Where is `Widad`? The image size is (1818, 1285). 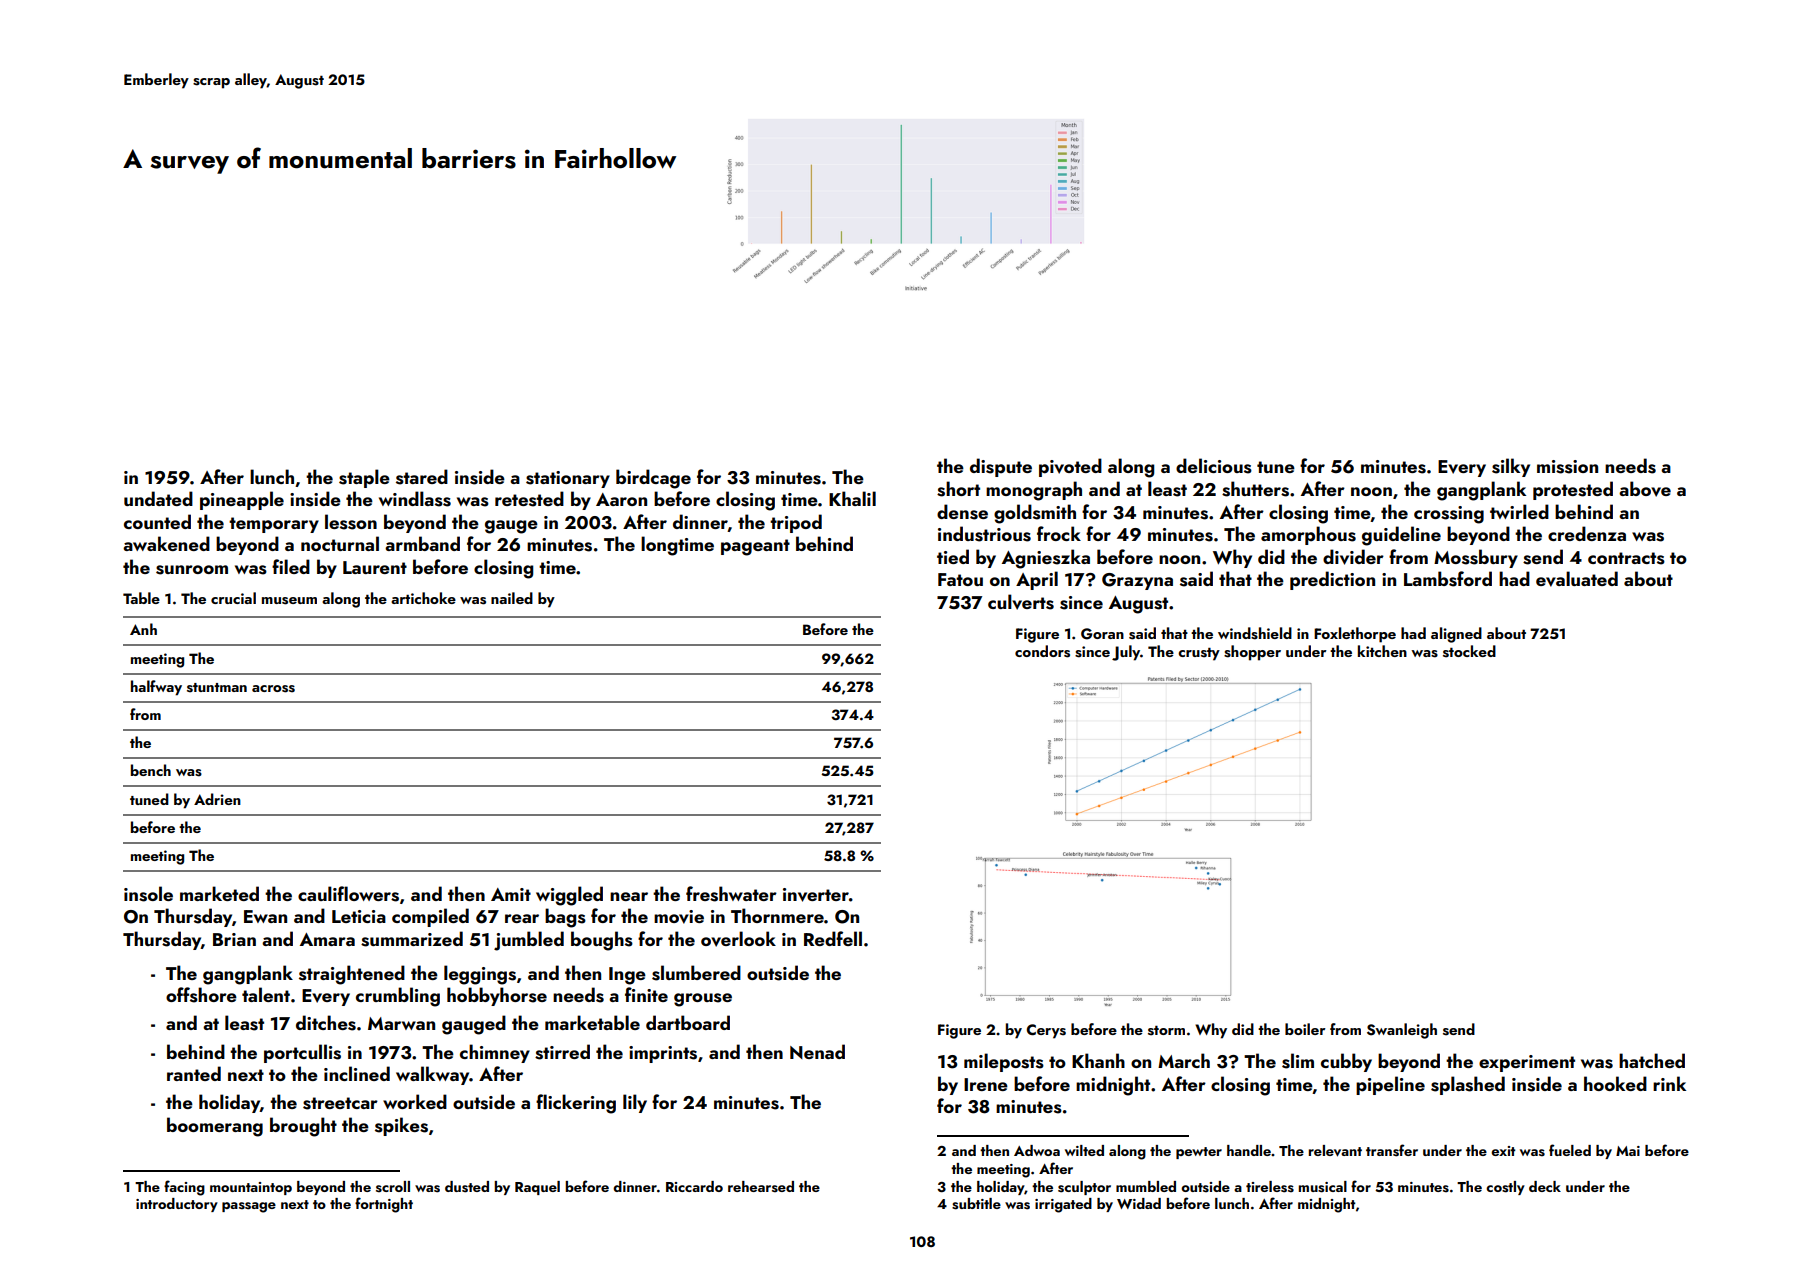
Widad is located at coordinates (1139, 1203).
